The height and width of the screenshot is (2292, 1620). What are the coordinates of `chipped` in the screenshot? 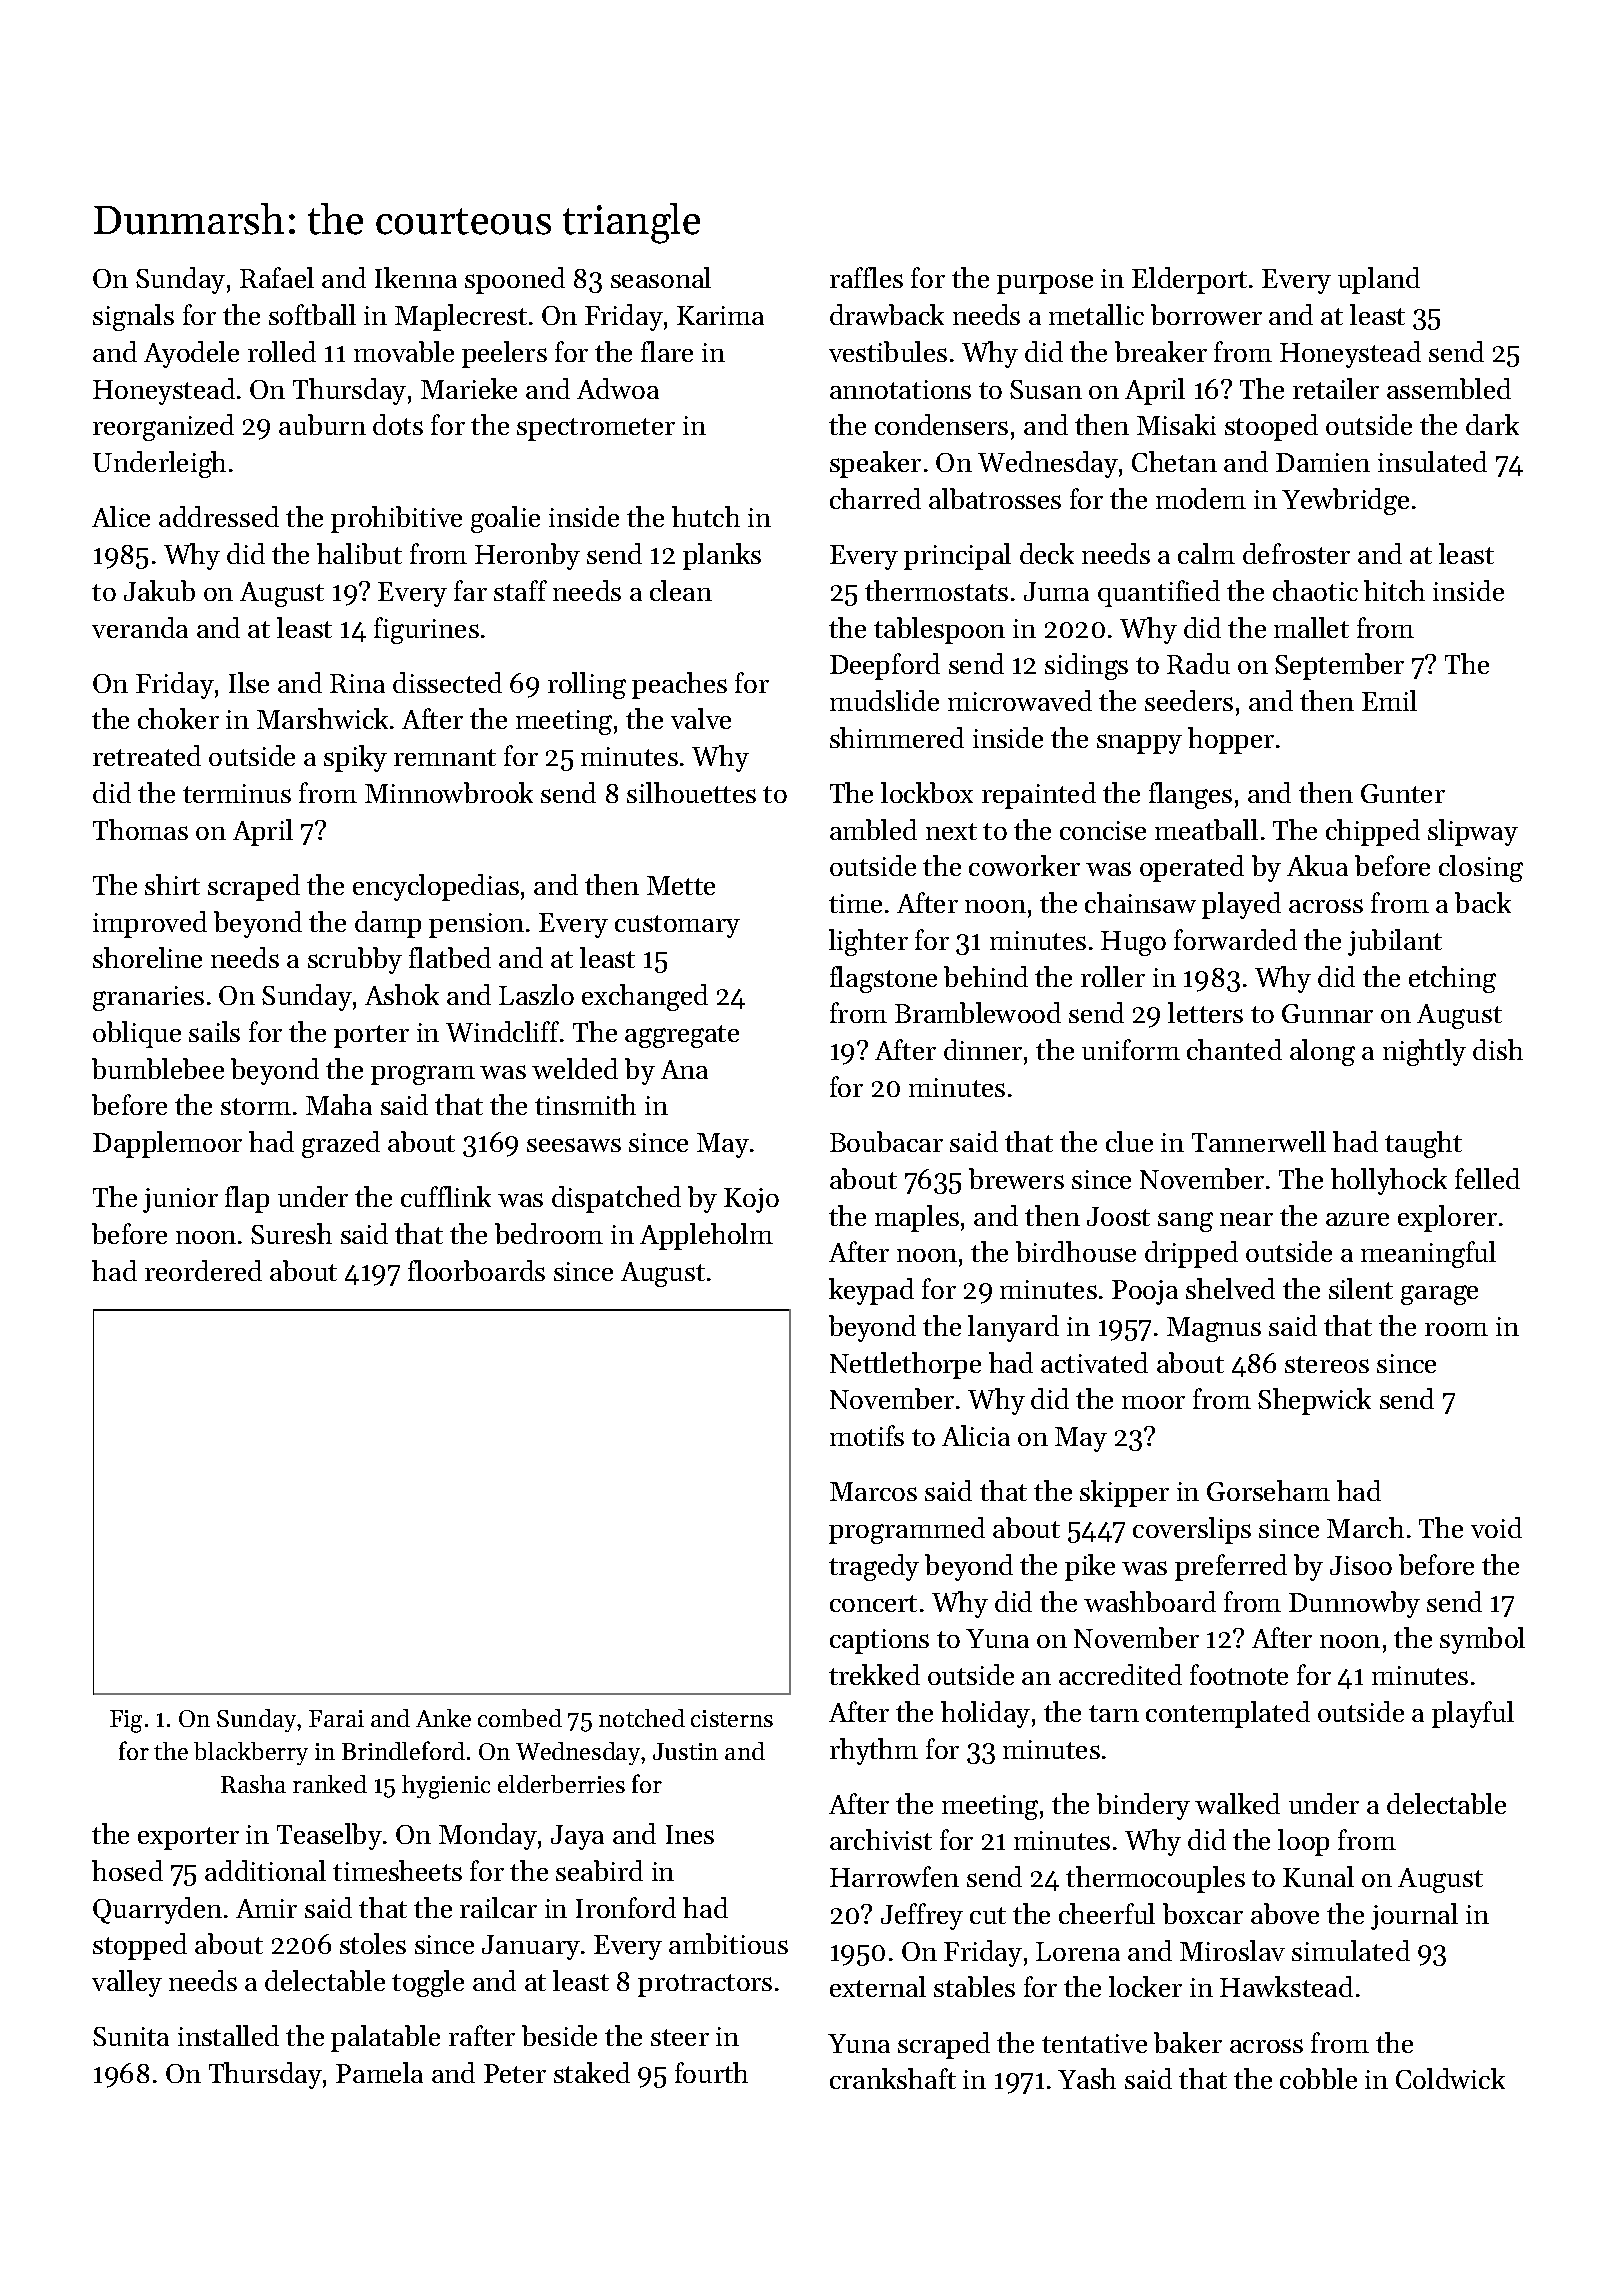 It's located at (1373, 832).
